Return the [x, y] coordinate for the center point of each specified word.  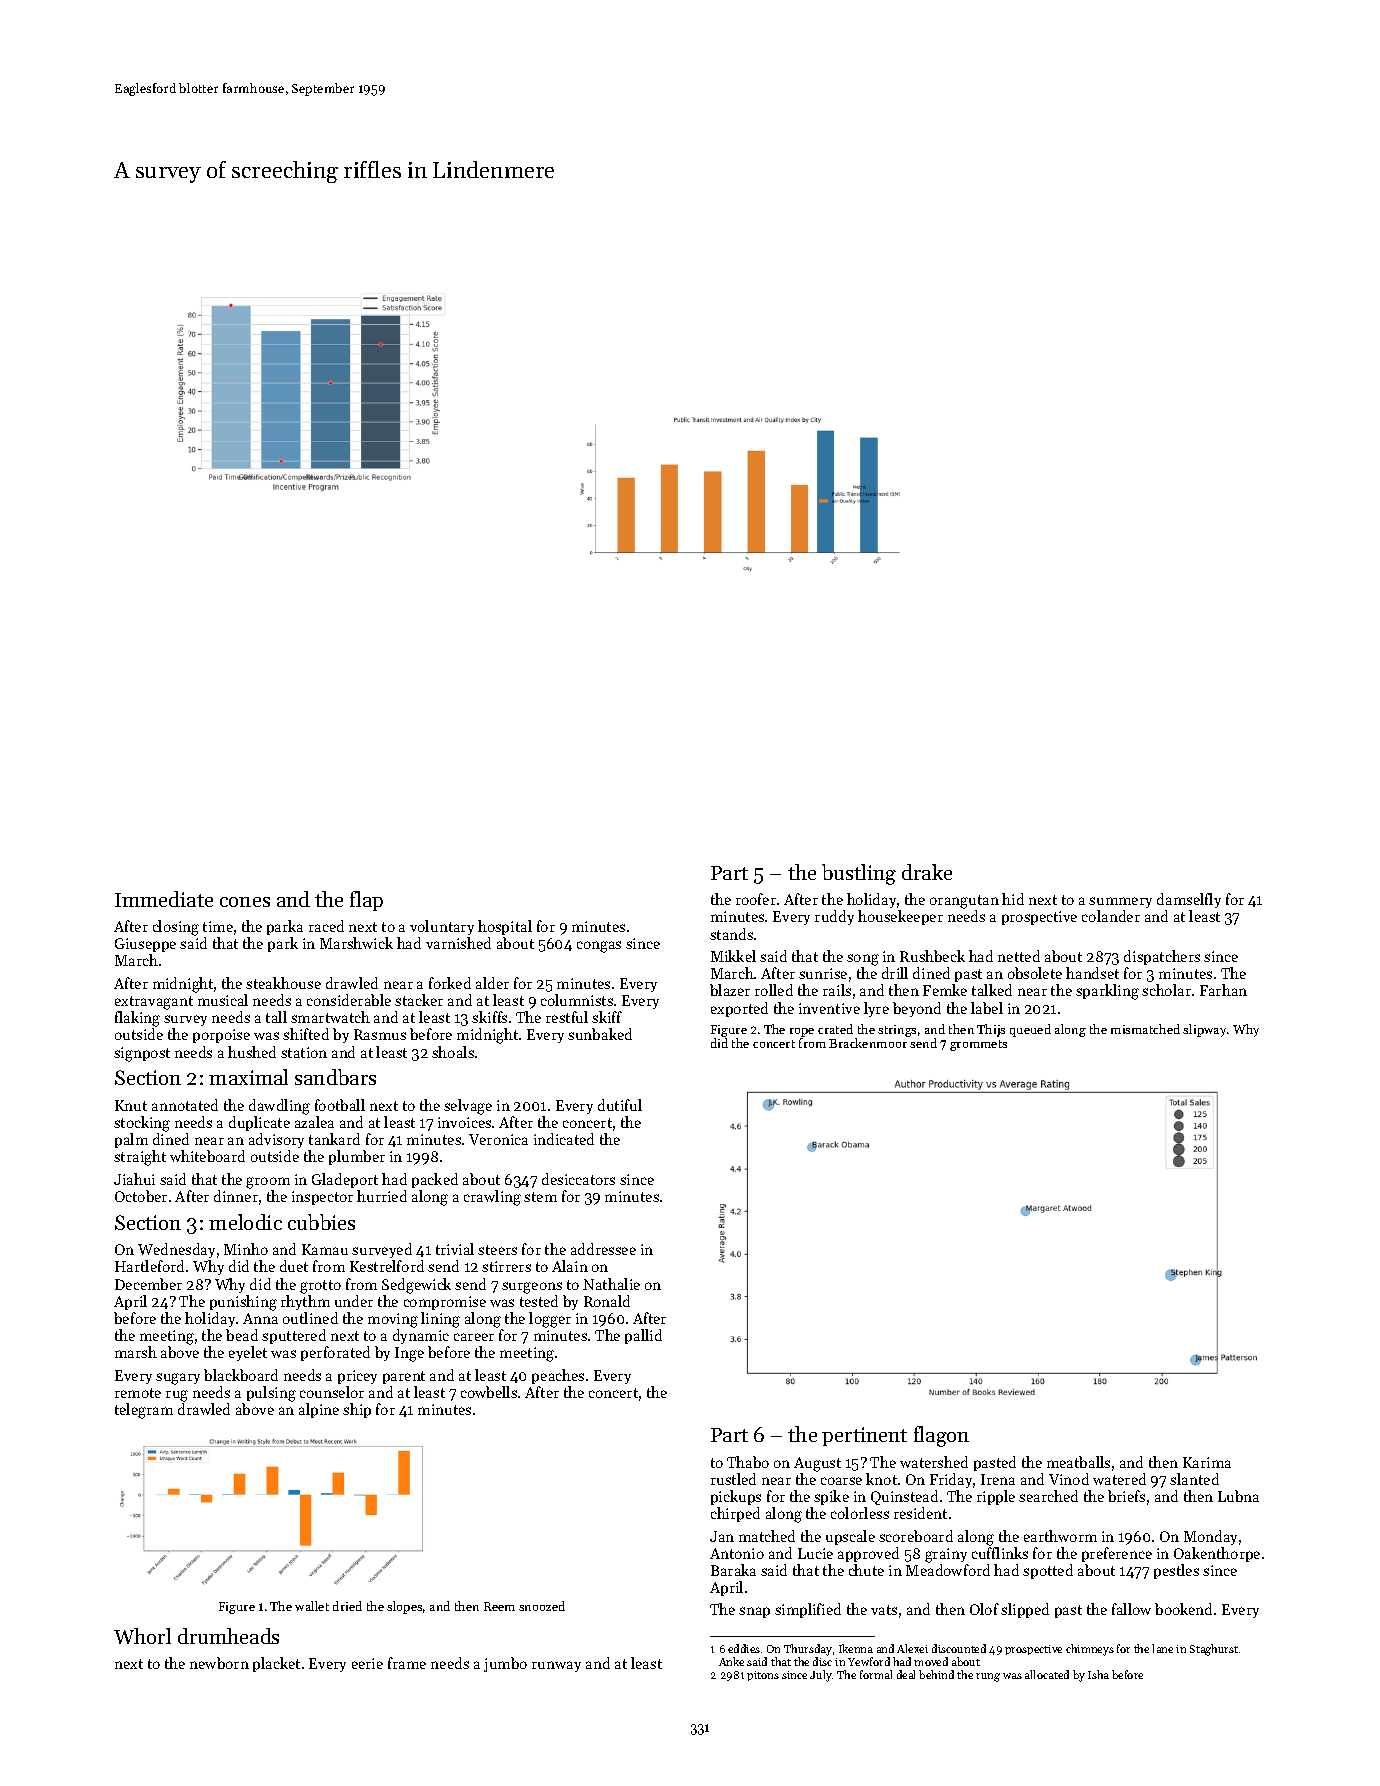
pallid [643, 1336]
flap [366, 901]
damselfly [1189, 900]
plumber [357, 1157]
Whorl [142, 1636]
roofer [756, 899]
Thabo [748, 1462]
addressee [603, 1249]
